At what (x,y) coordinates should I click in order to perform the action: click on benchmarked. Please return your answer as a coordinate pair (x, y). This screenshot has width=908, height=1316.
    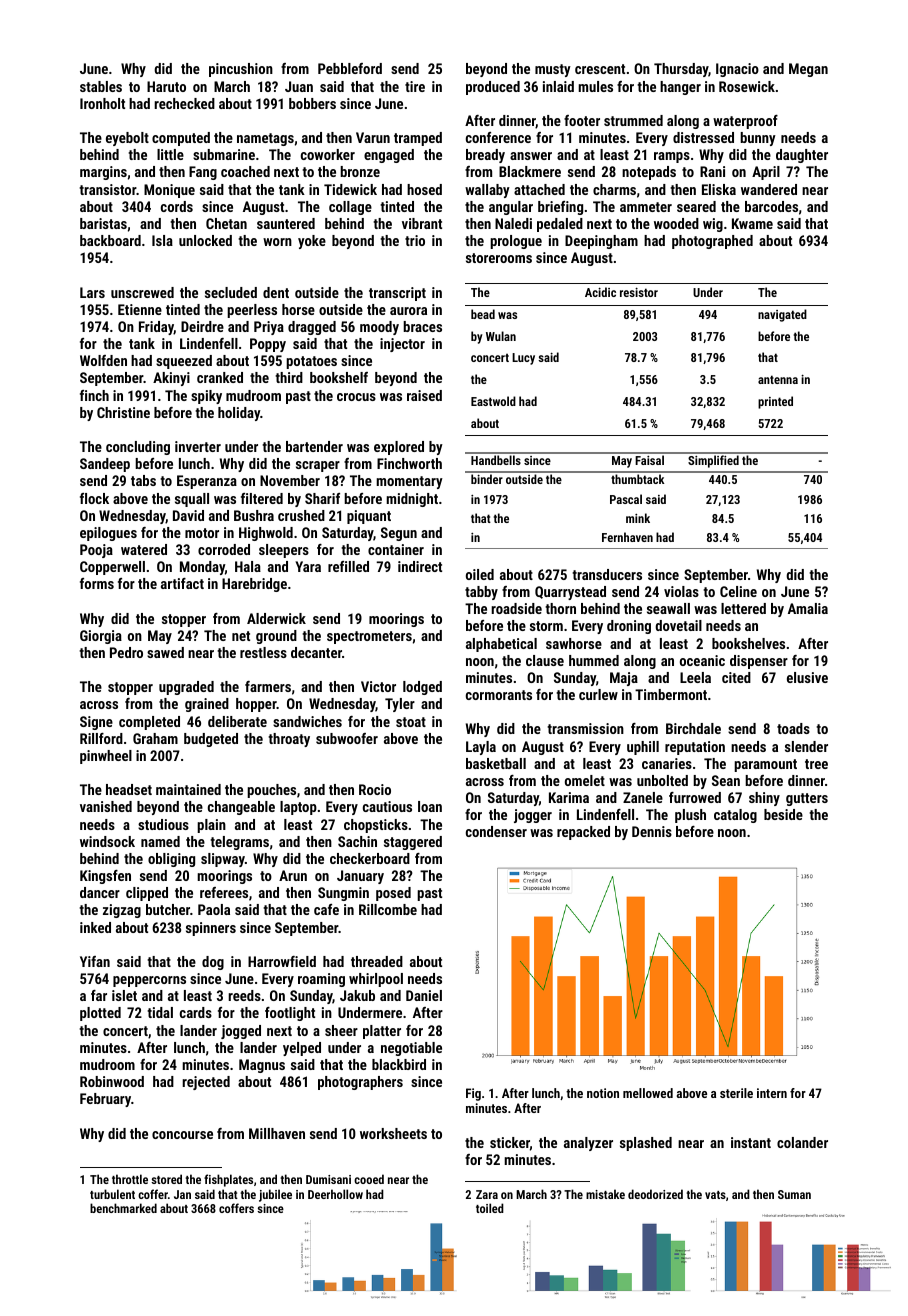
    Looking at the image, I should click on (123, 1208).
